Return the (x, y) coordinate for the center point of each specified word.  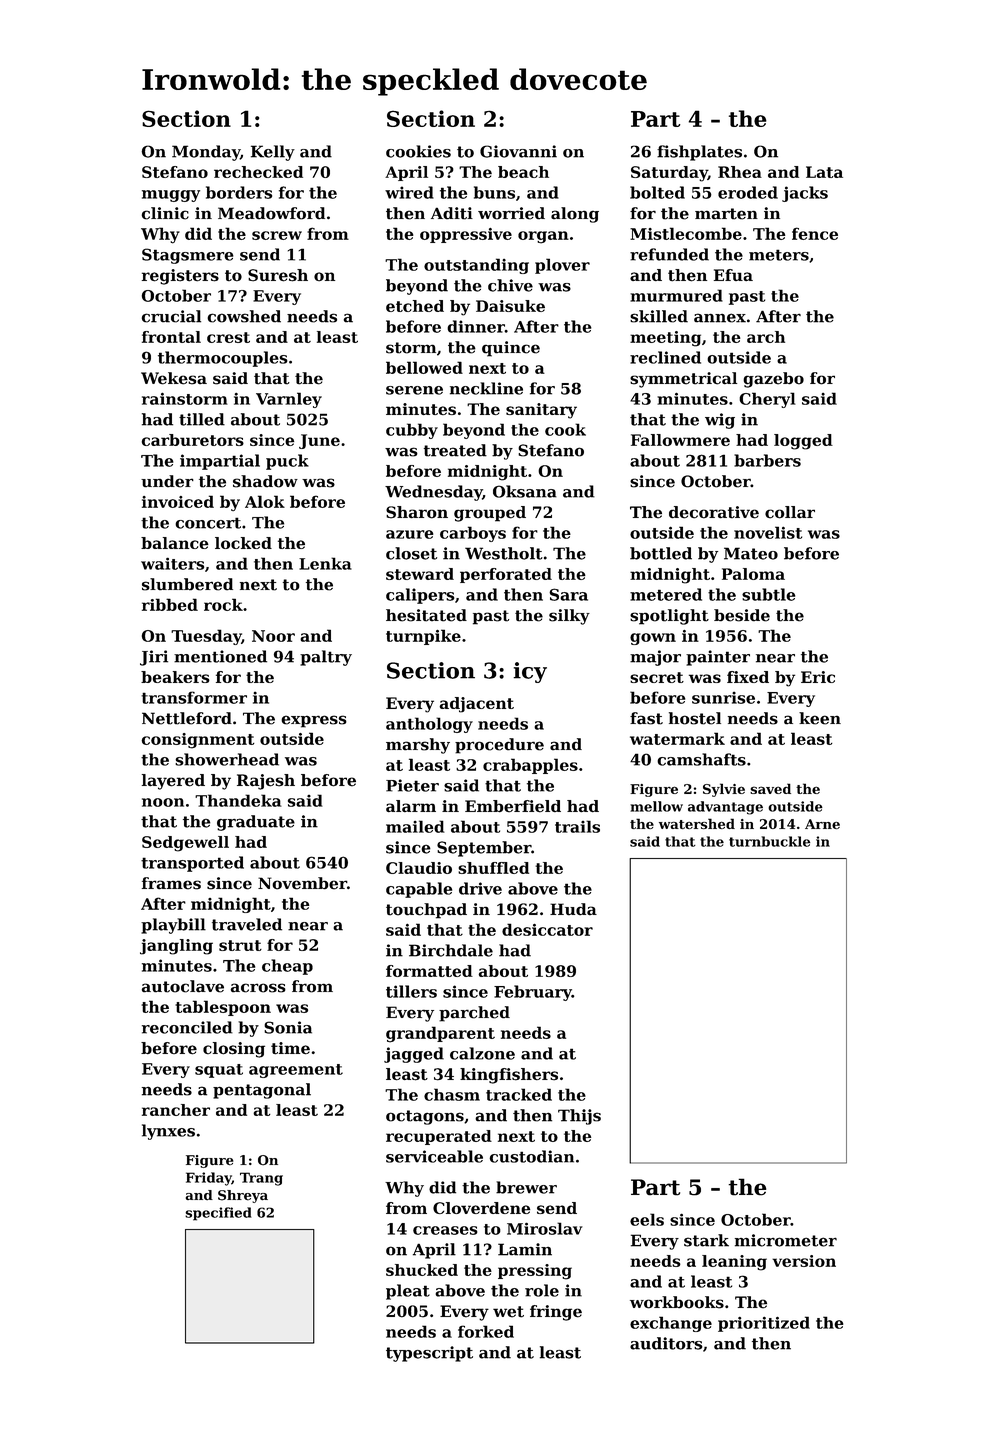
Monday (206, 153)
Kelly (273, 153)
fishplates (699, 153)
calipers (420, 596)
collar (790, 512)
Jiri (154, 658)
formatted (429, 971)
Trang (261, 1179)
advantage (725, 808)
